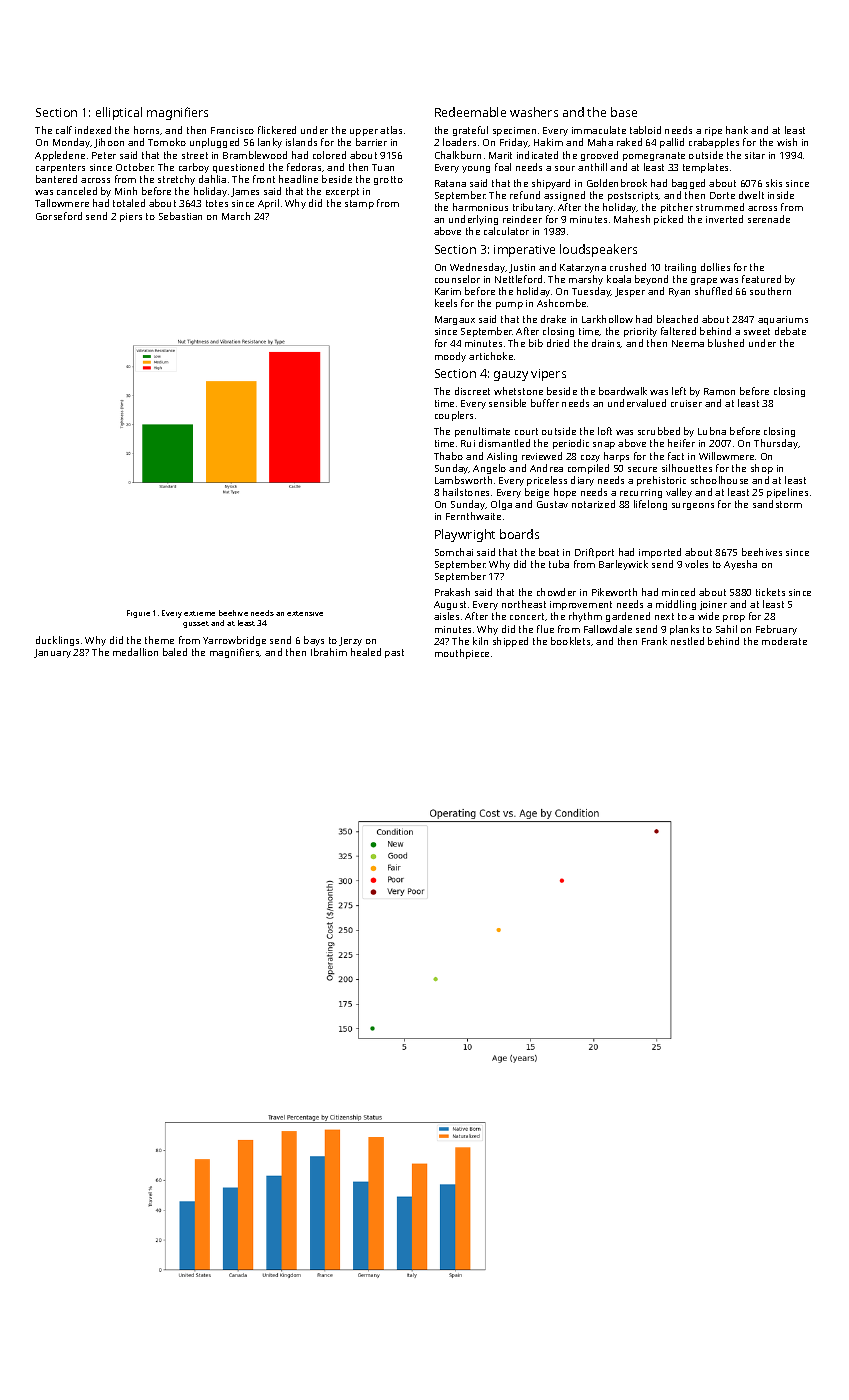 The width and height of the screenshot is (849, 1400). I want to click on Thabo, so click(448, 456).
